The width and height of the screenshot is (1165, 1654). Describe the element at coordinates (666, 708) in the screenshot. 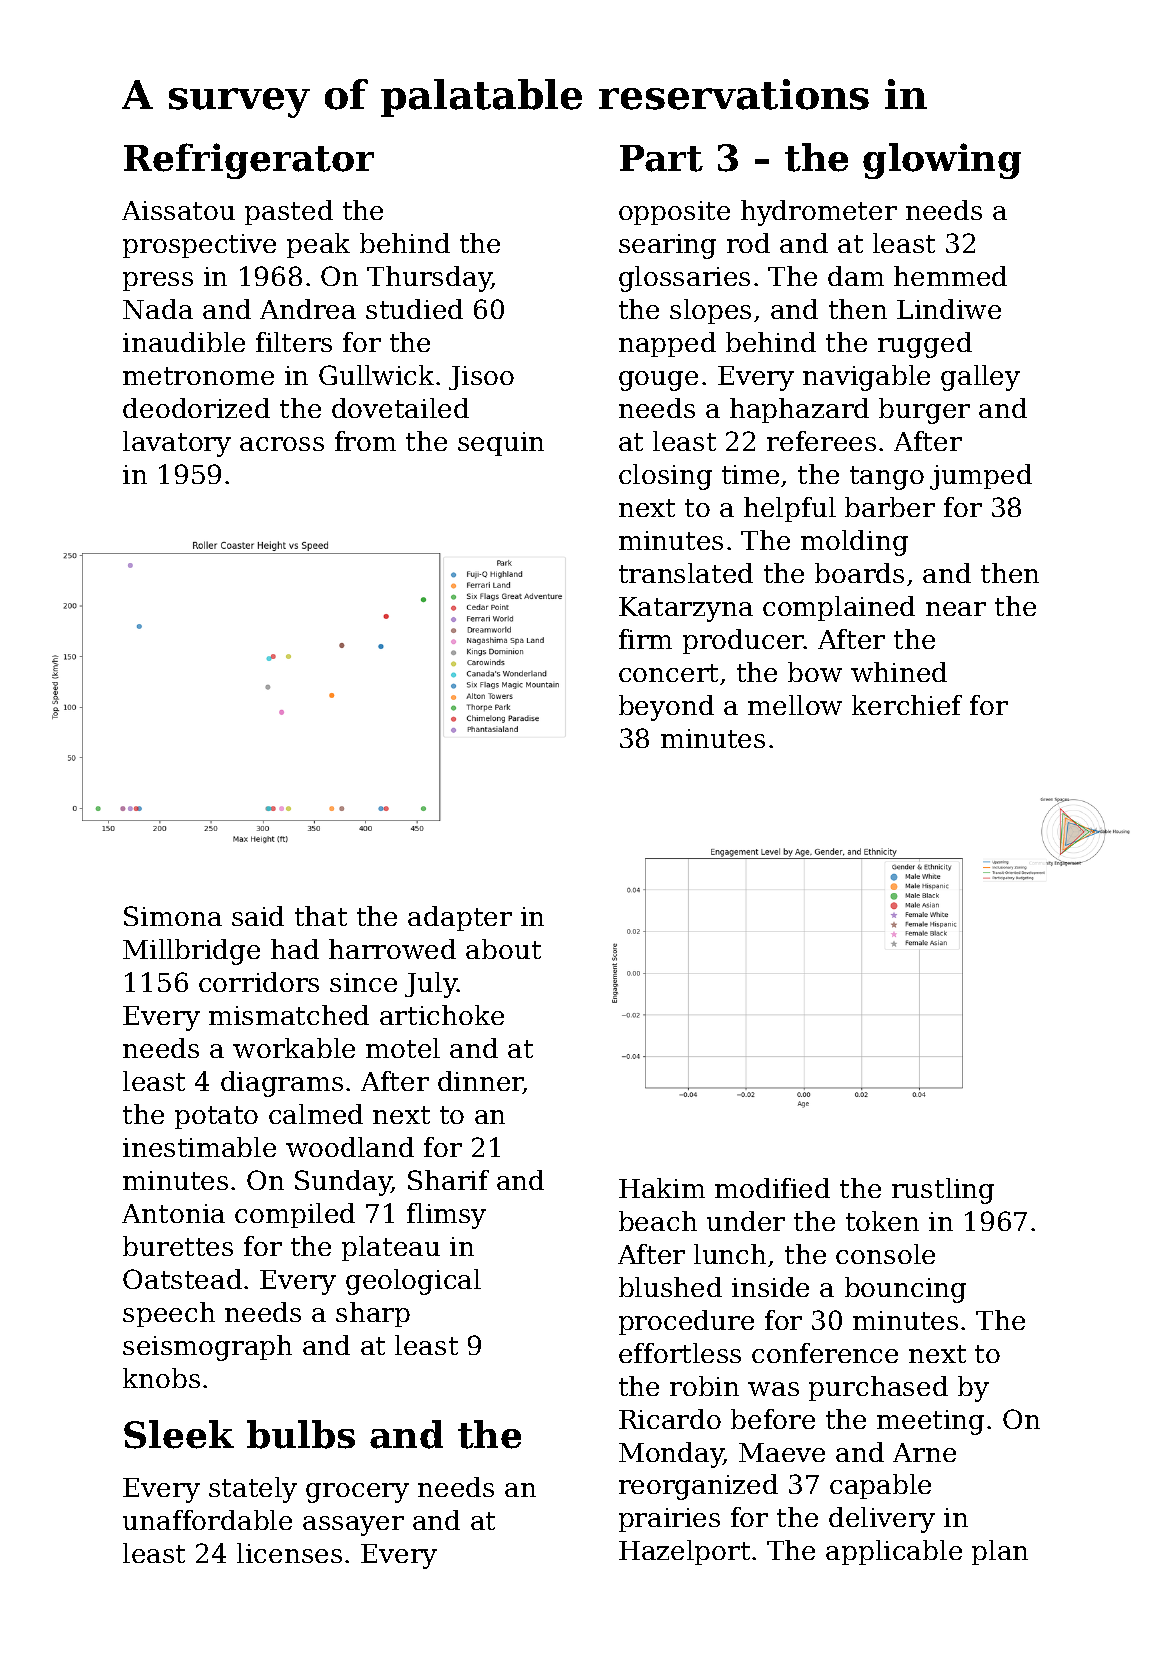

I see `beyond` at that location.
